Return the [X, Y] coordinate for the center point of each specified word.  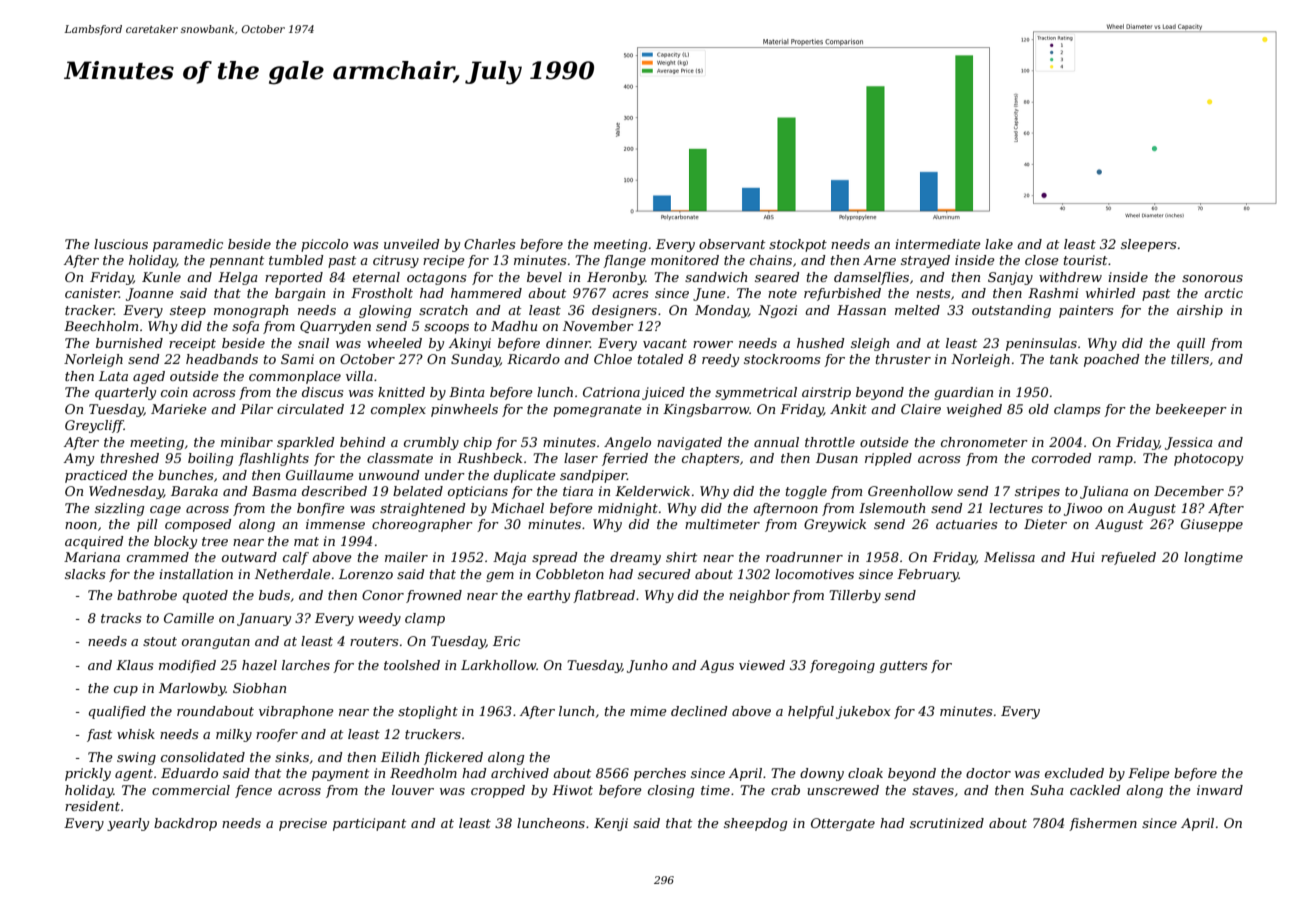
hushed [821, 343]
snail [313, 343]
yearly [128, 824]
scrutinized [947, 823]
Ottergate [843, 824]
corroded [1062, 458]
